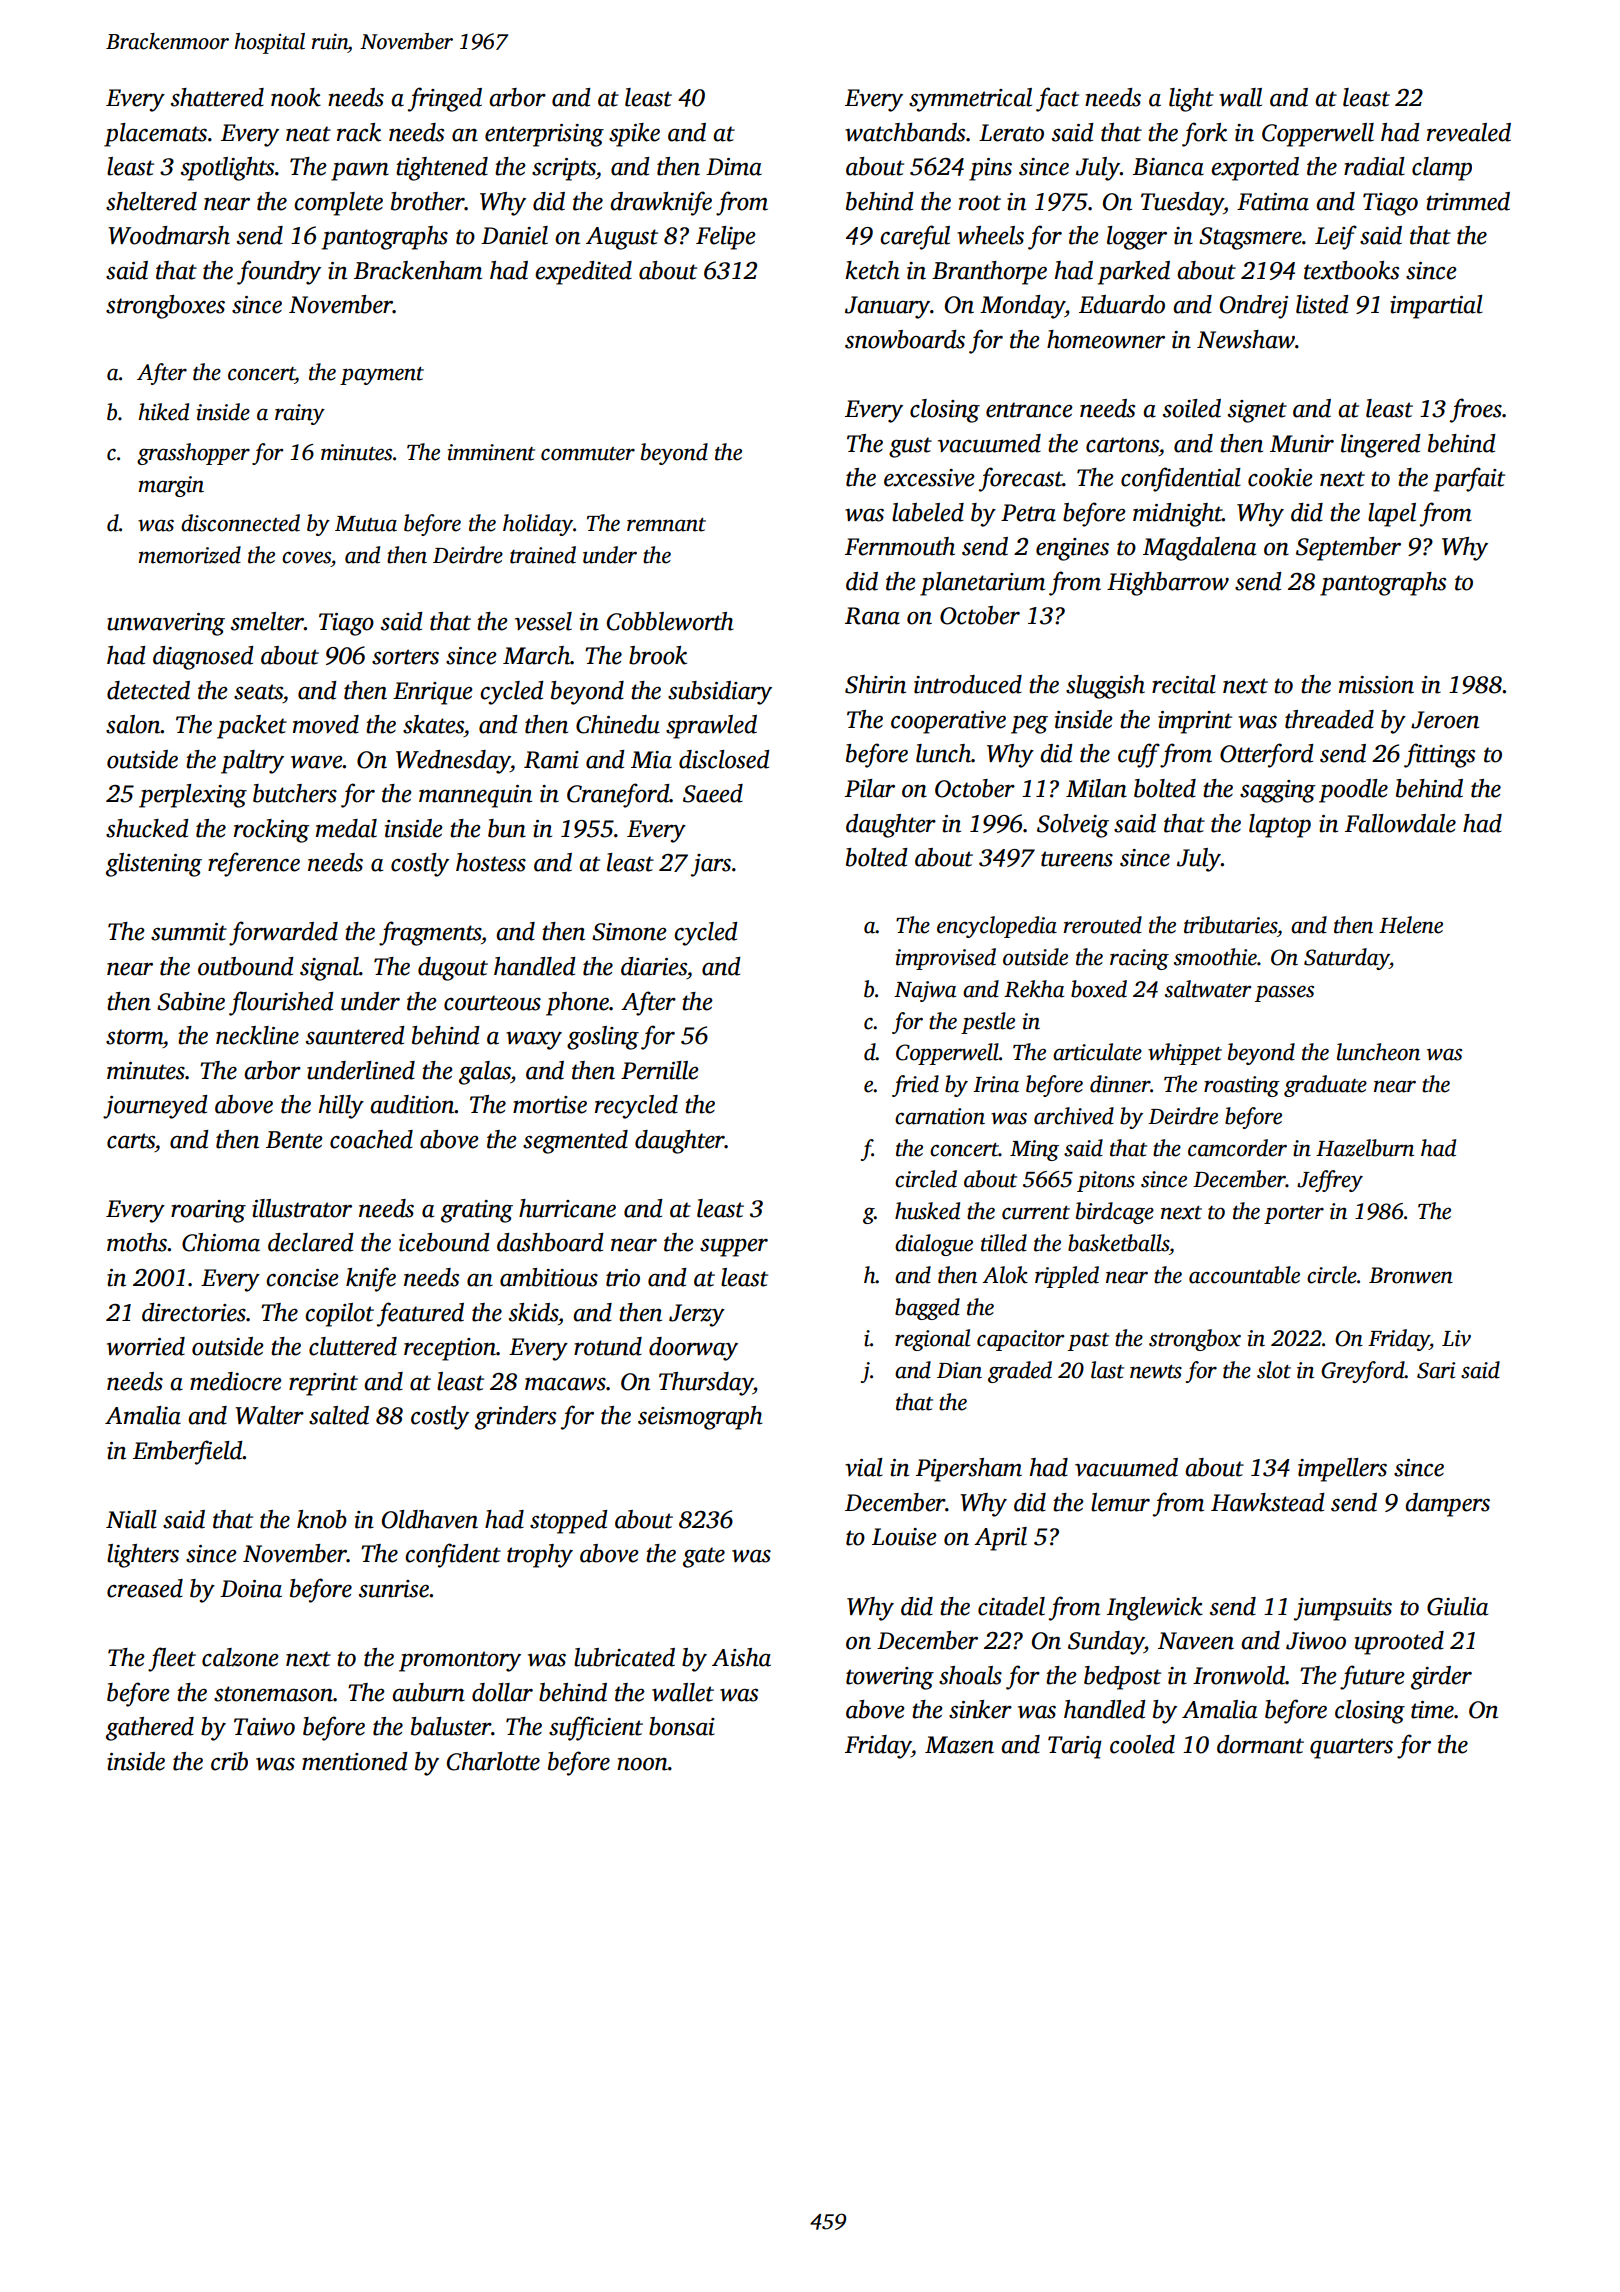 The width and height of the screenshot is (1620, 2292). What do you see at coordinates (927, 1211) in the screenshot?
I see `husked` at bounding box center [927, 1211].
